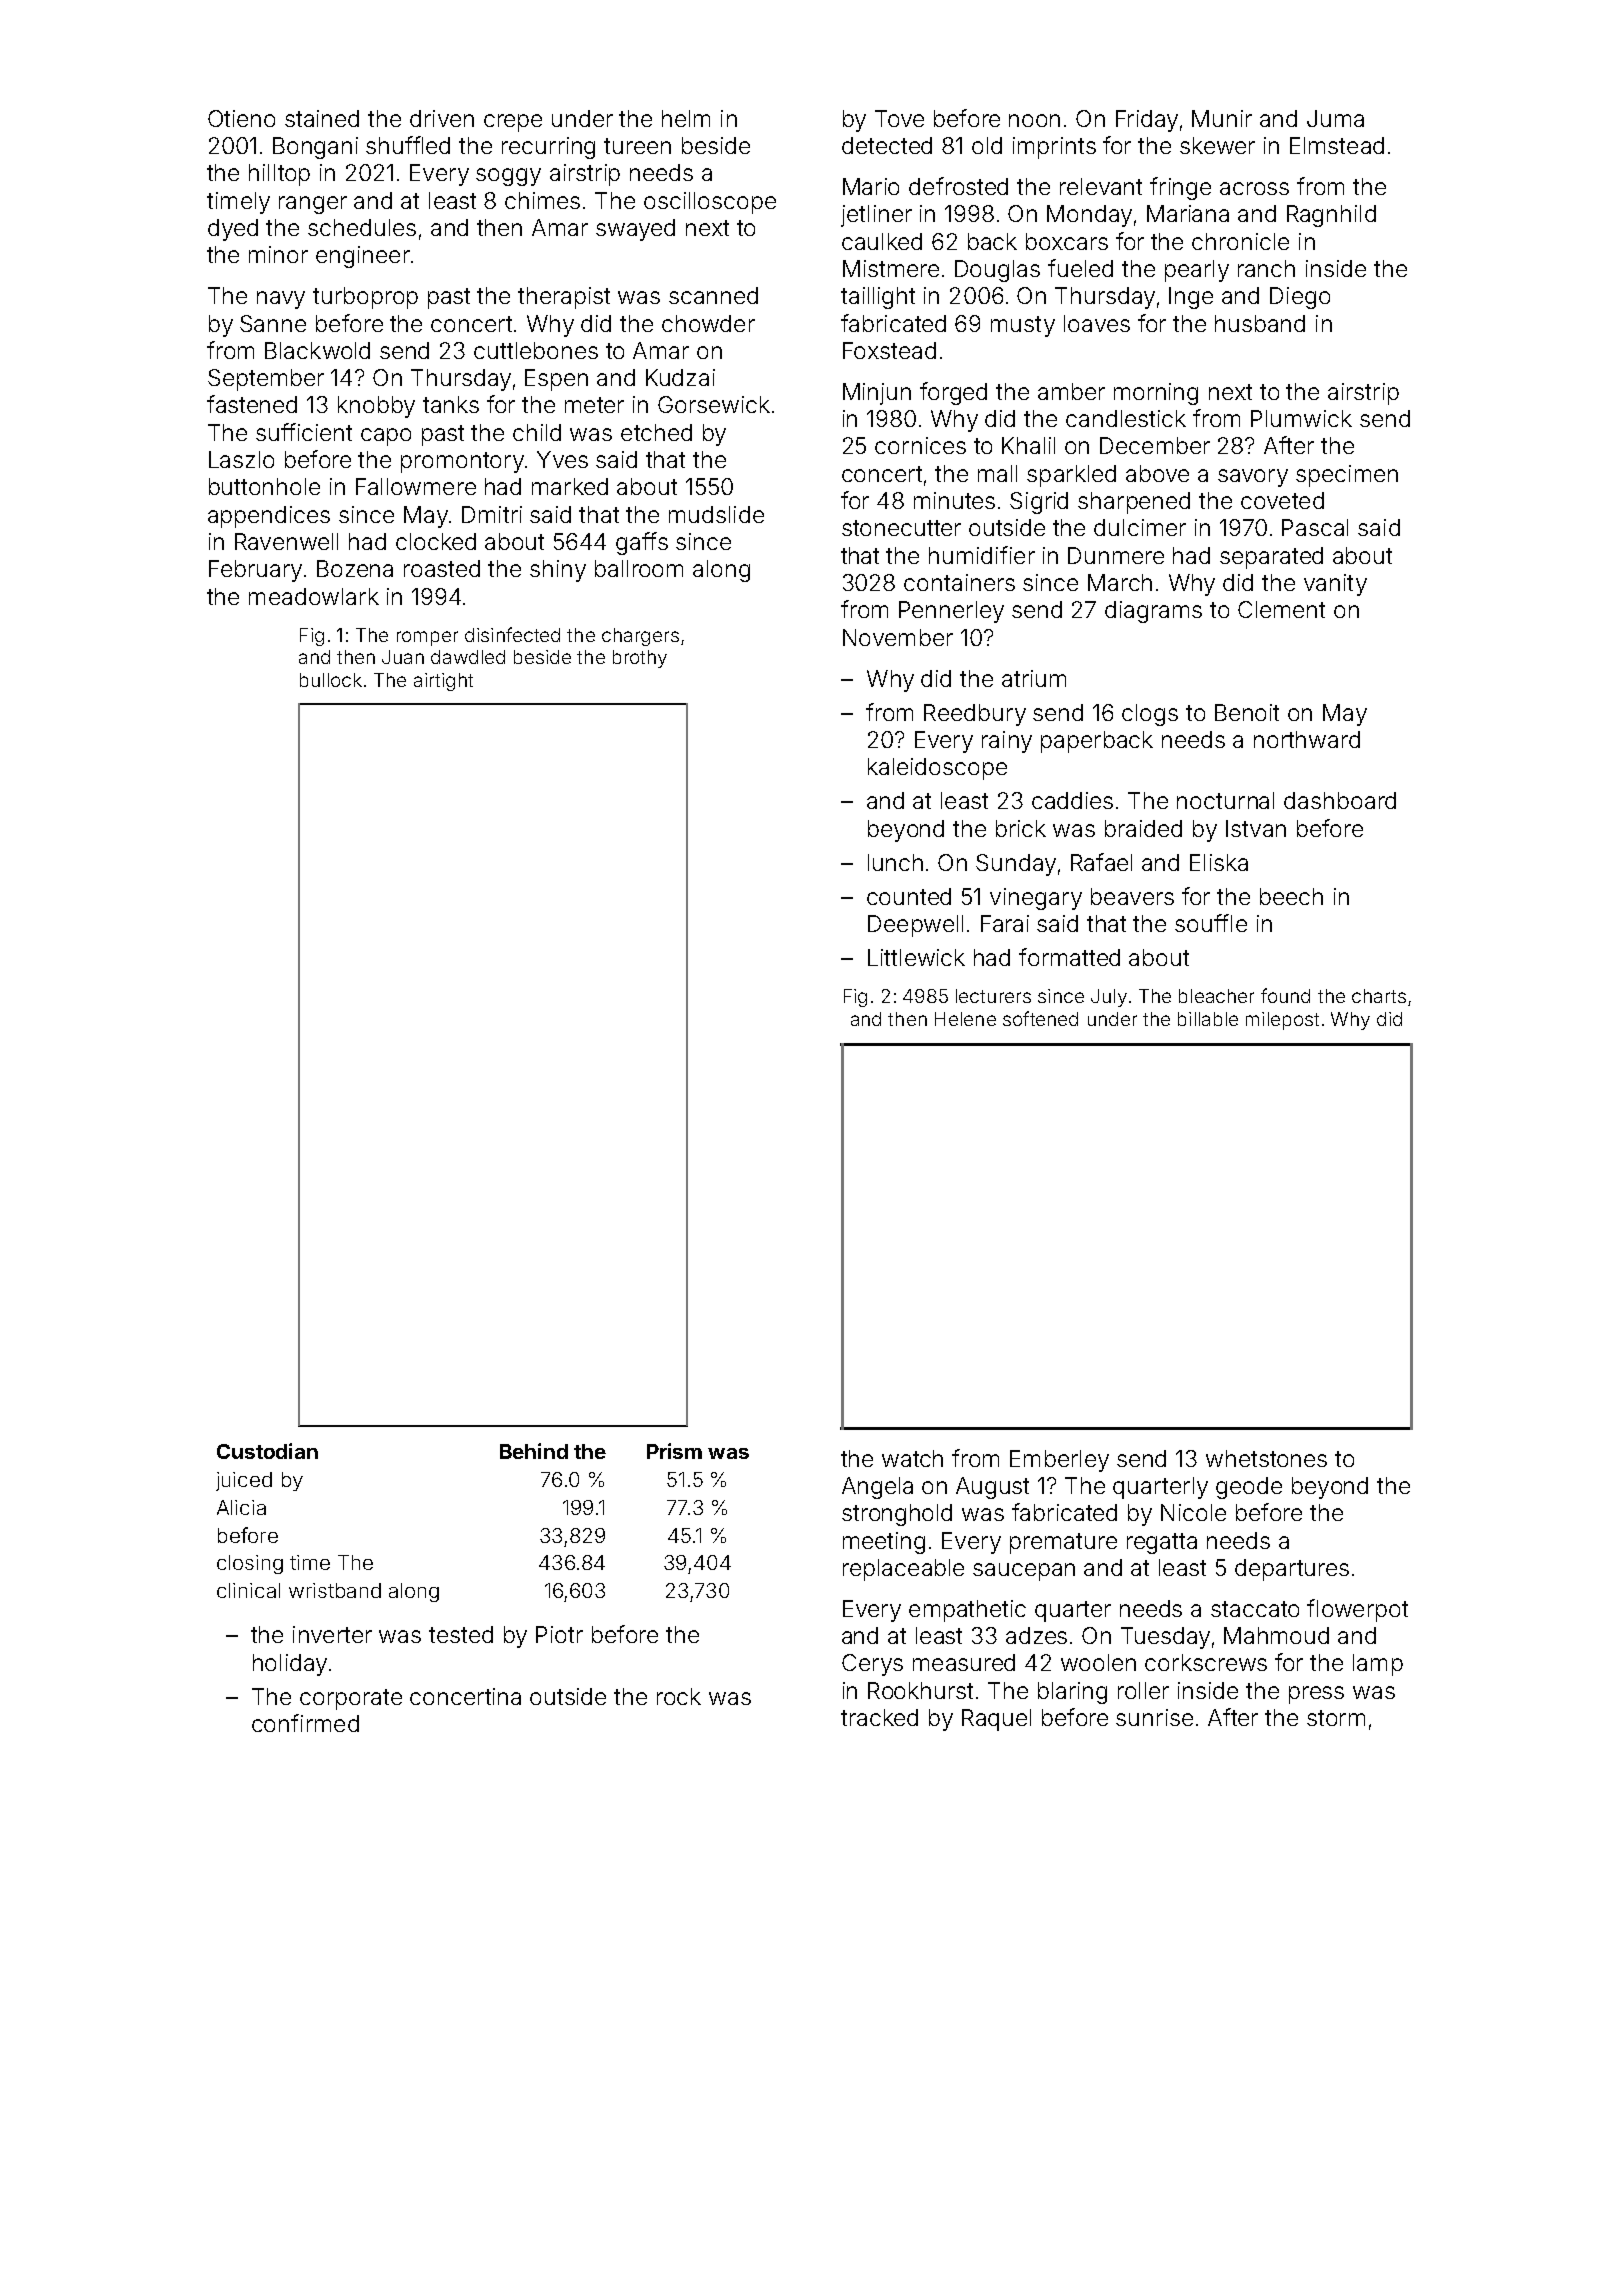  Describe the element at coordinates (1347, 476) in the screenshot. I see `specimen` at that location.
